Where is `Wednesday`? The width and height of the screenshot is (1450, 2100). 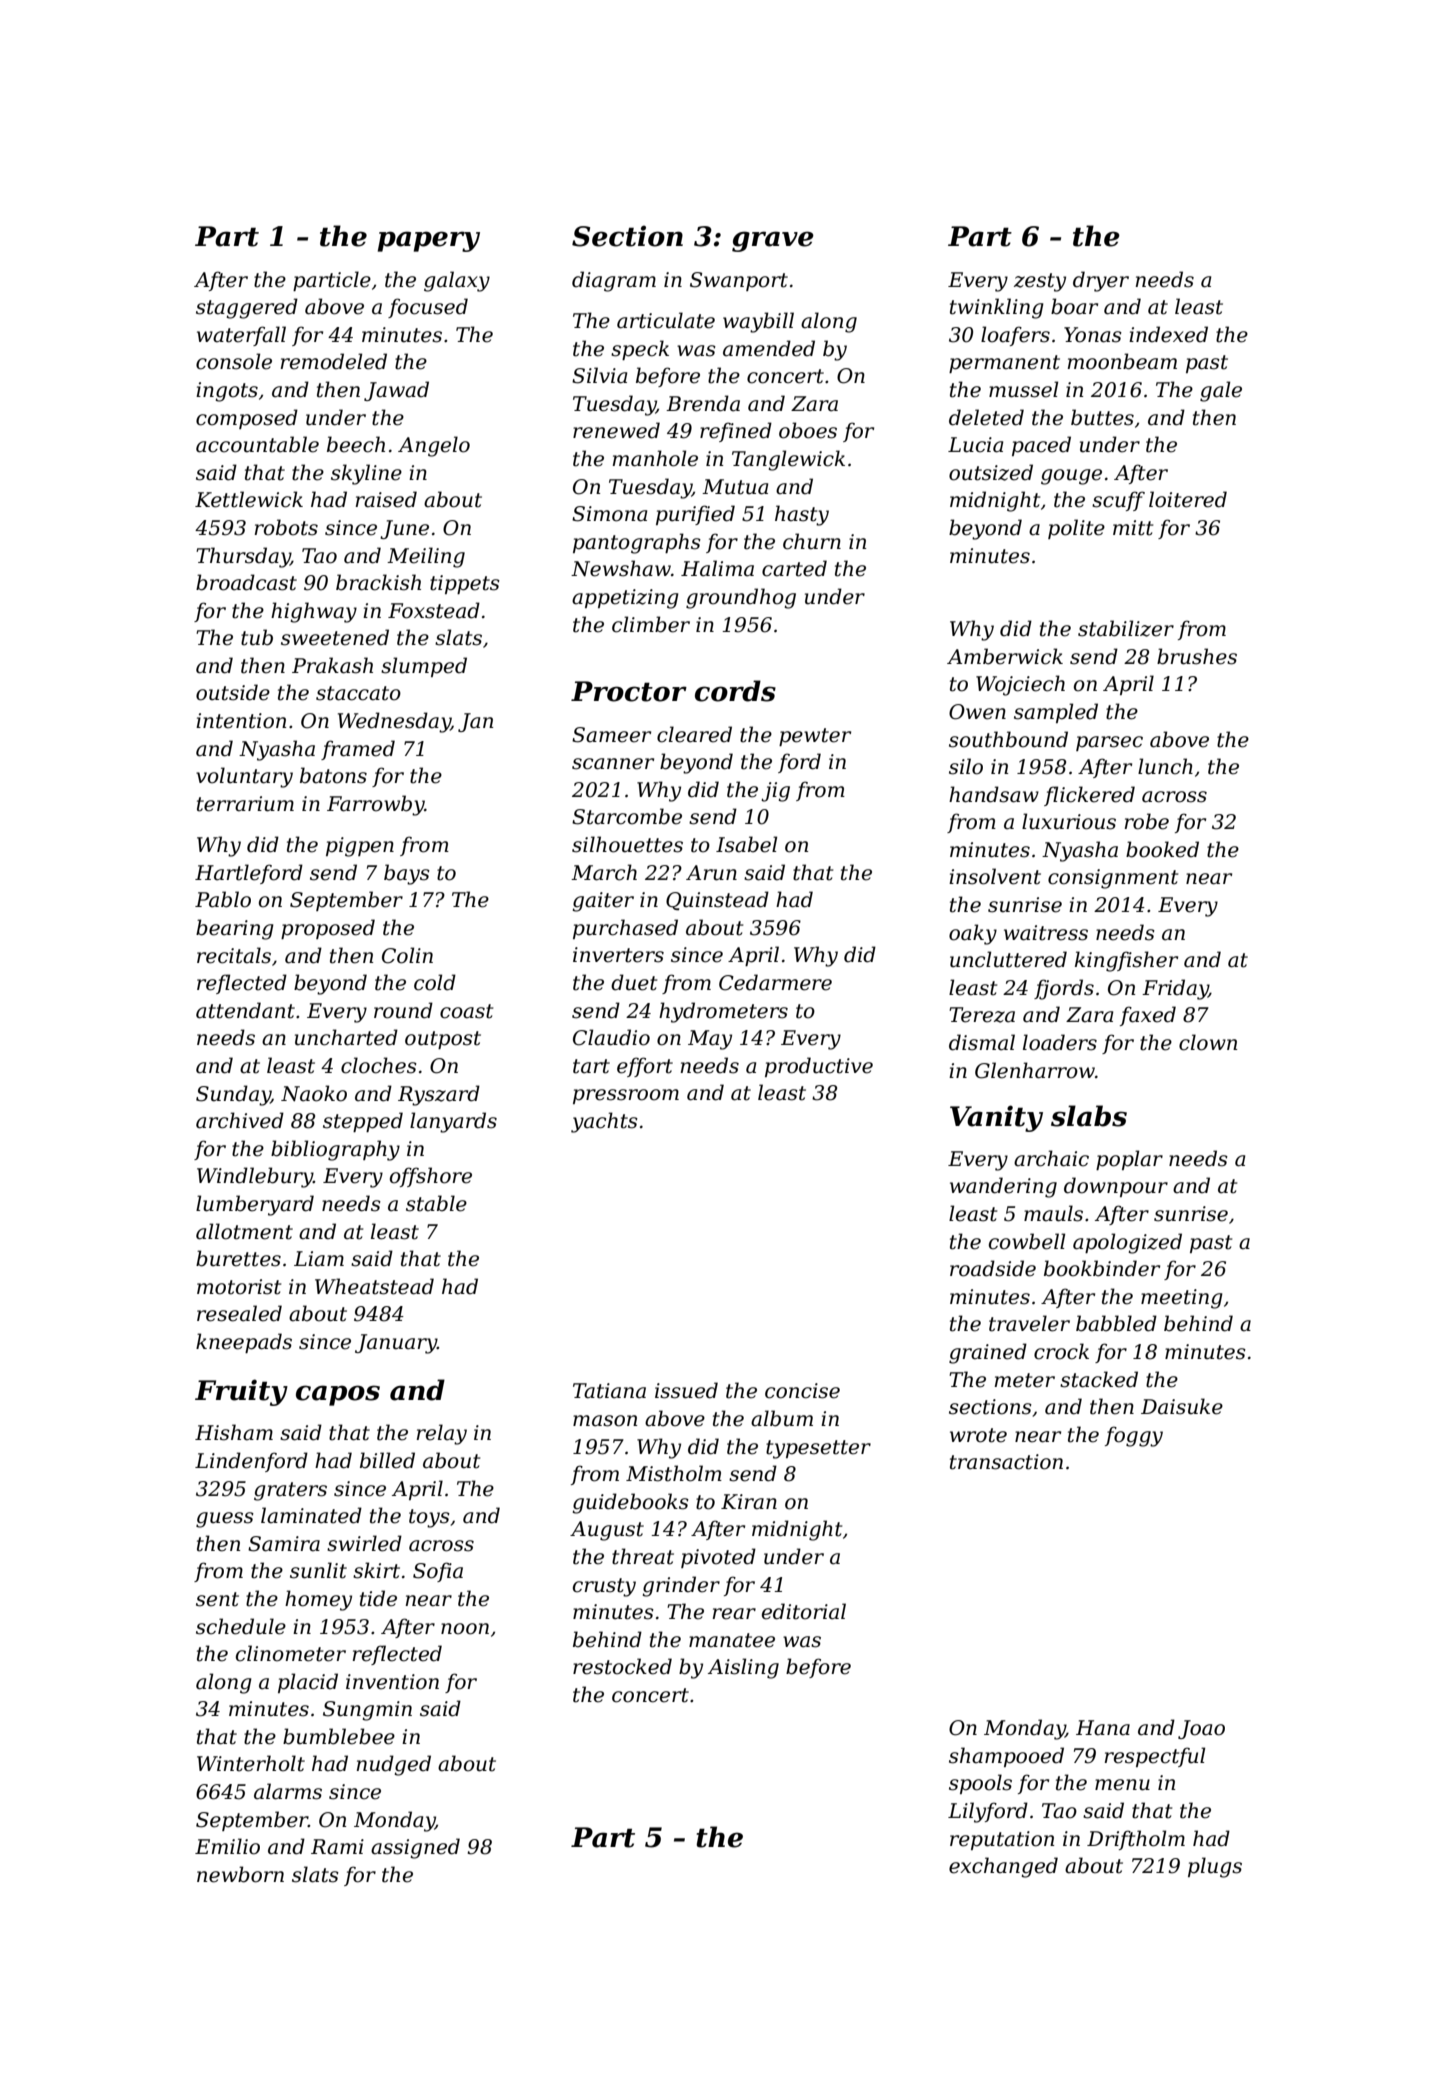 Wednesday is located at coordinates (394, 722).
